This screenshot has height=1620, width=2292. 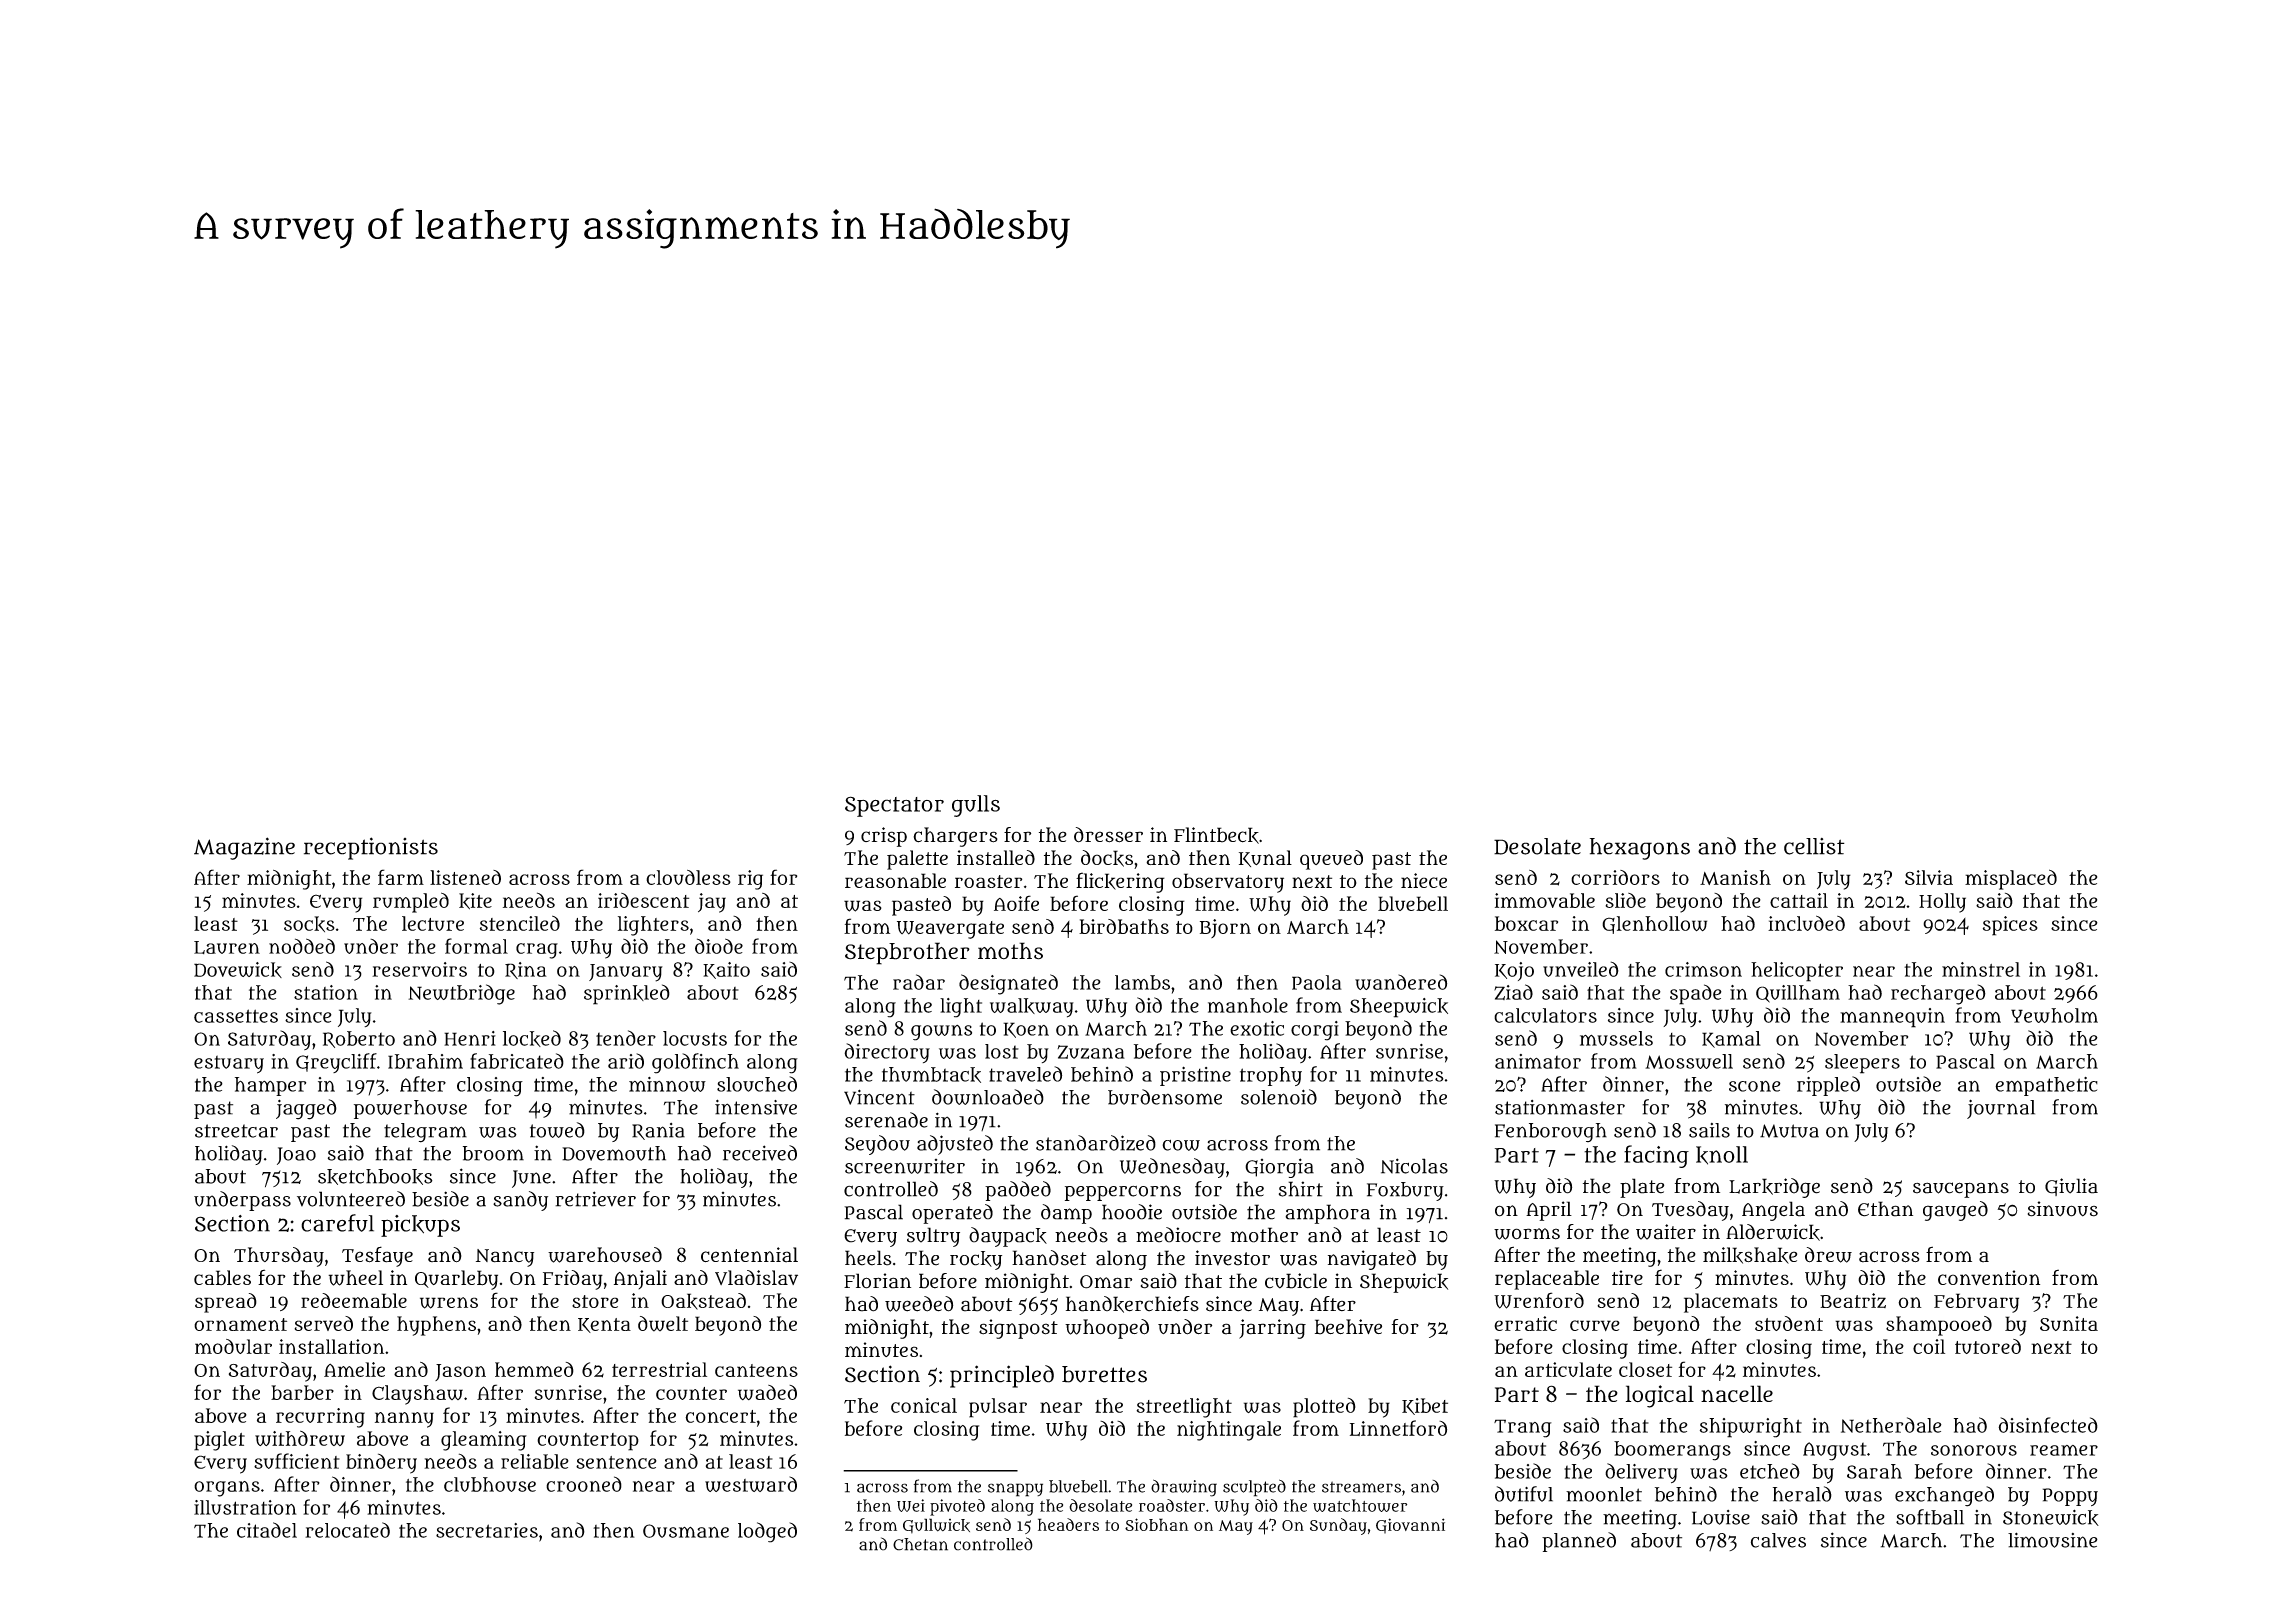 What do you see at coordinates (952, 1214) in the screenshot?
I see `operated` at bounding box center [952, 1214].
